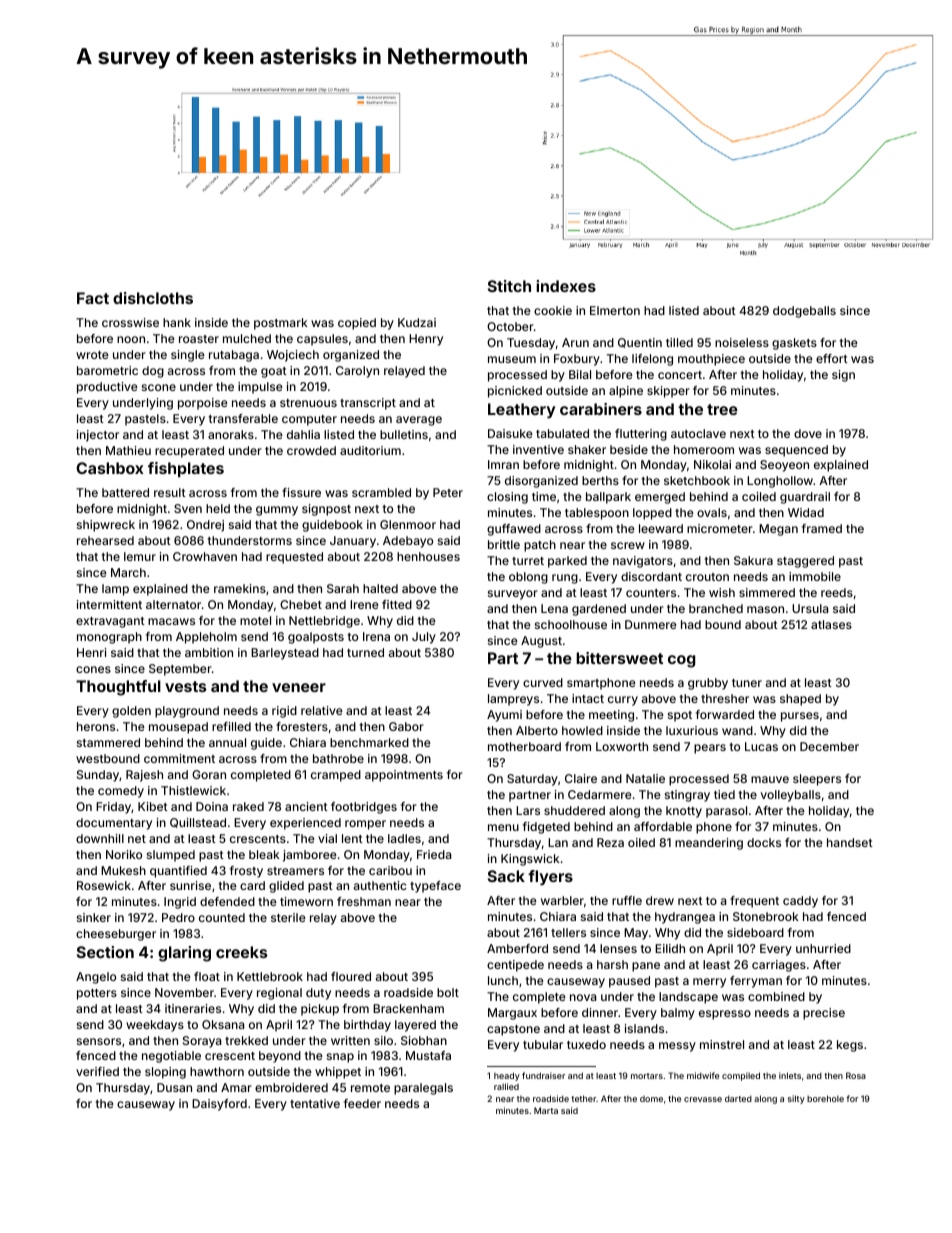 This page has height=1233, width=952. Describe the element at coordinates (823, 948) in the page. I see `unhurried` at that location.
